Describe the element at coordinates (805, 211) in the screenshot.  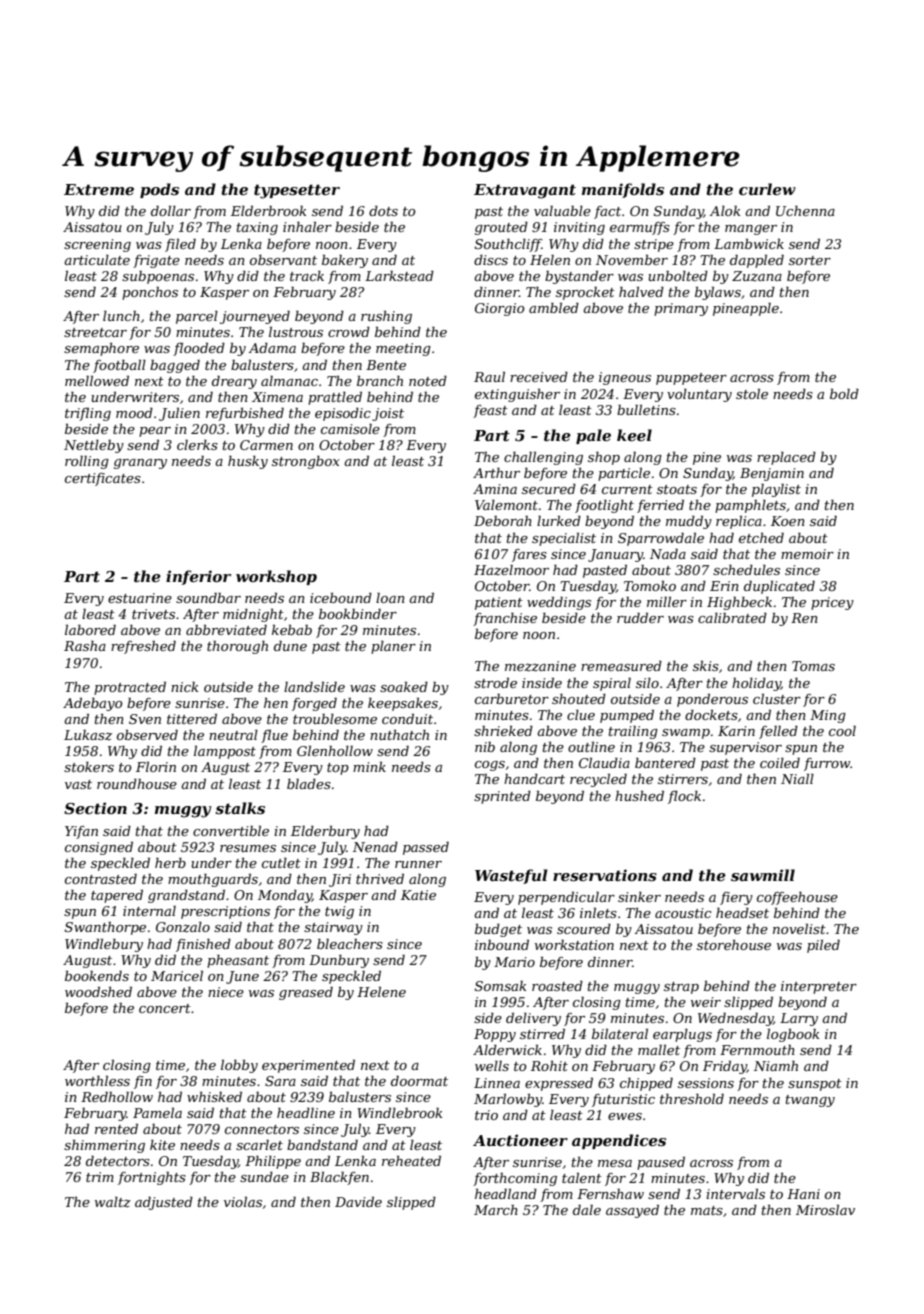
I see `Uchenna` at that location.
